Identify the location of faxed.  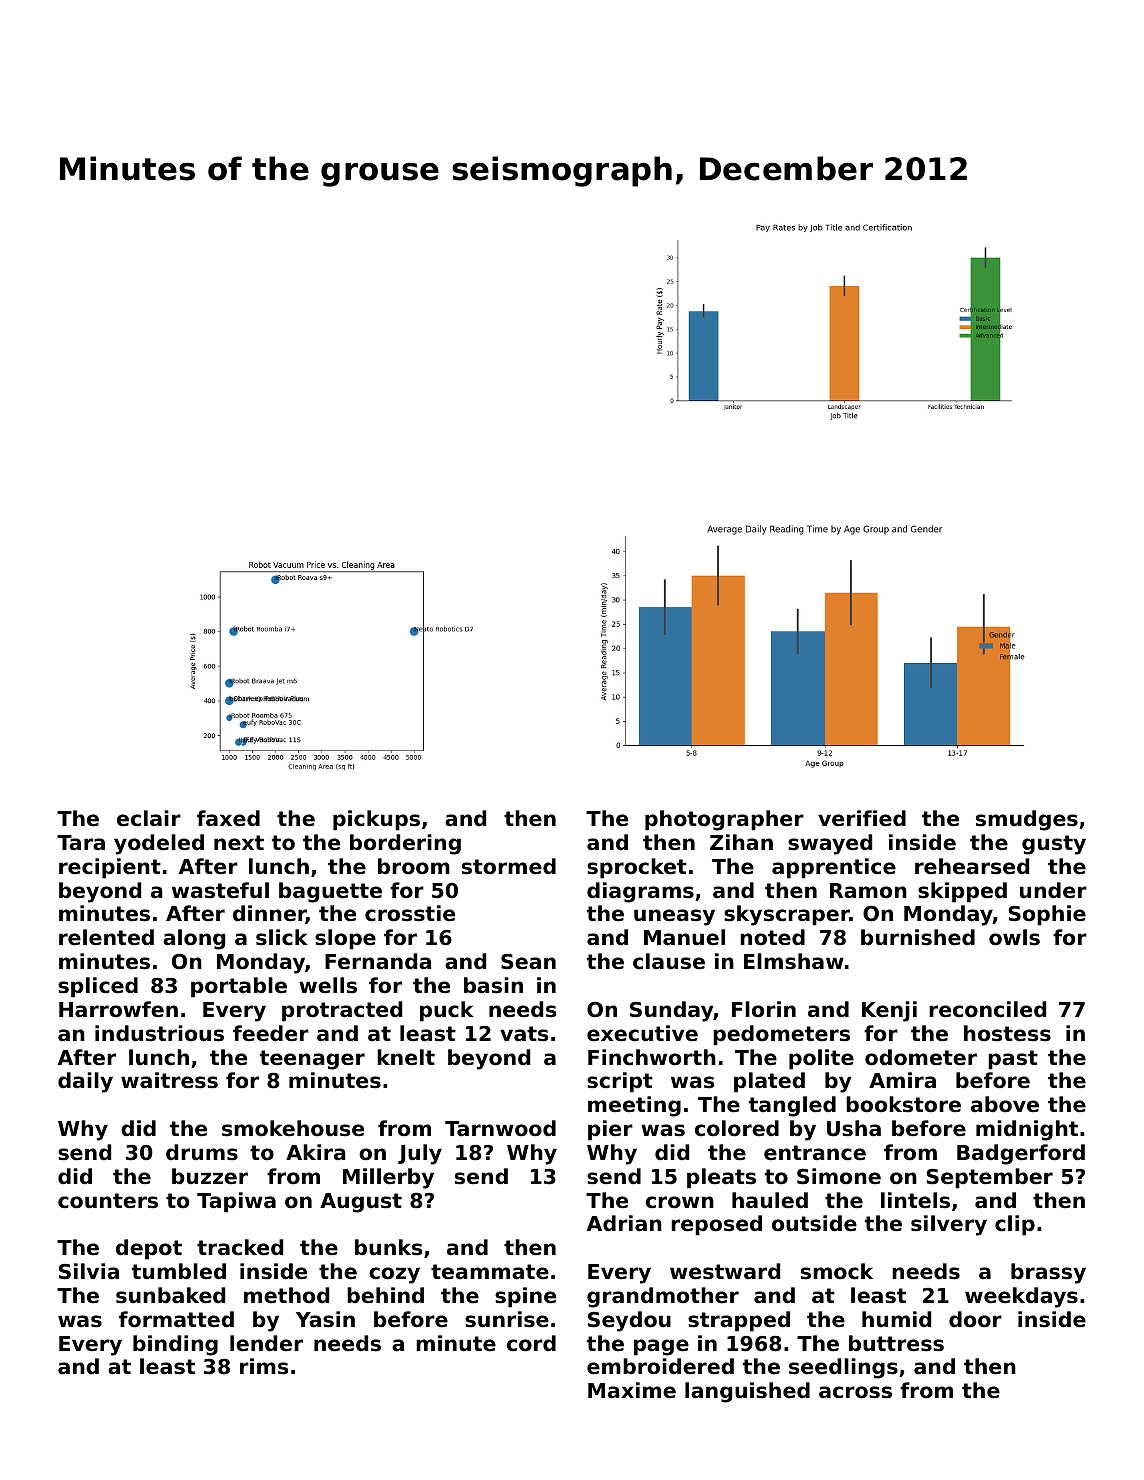
(228, 818).
